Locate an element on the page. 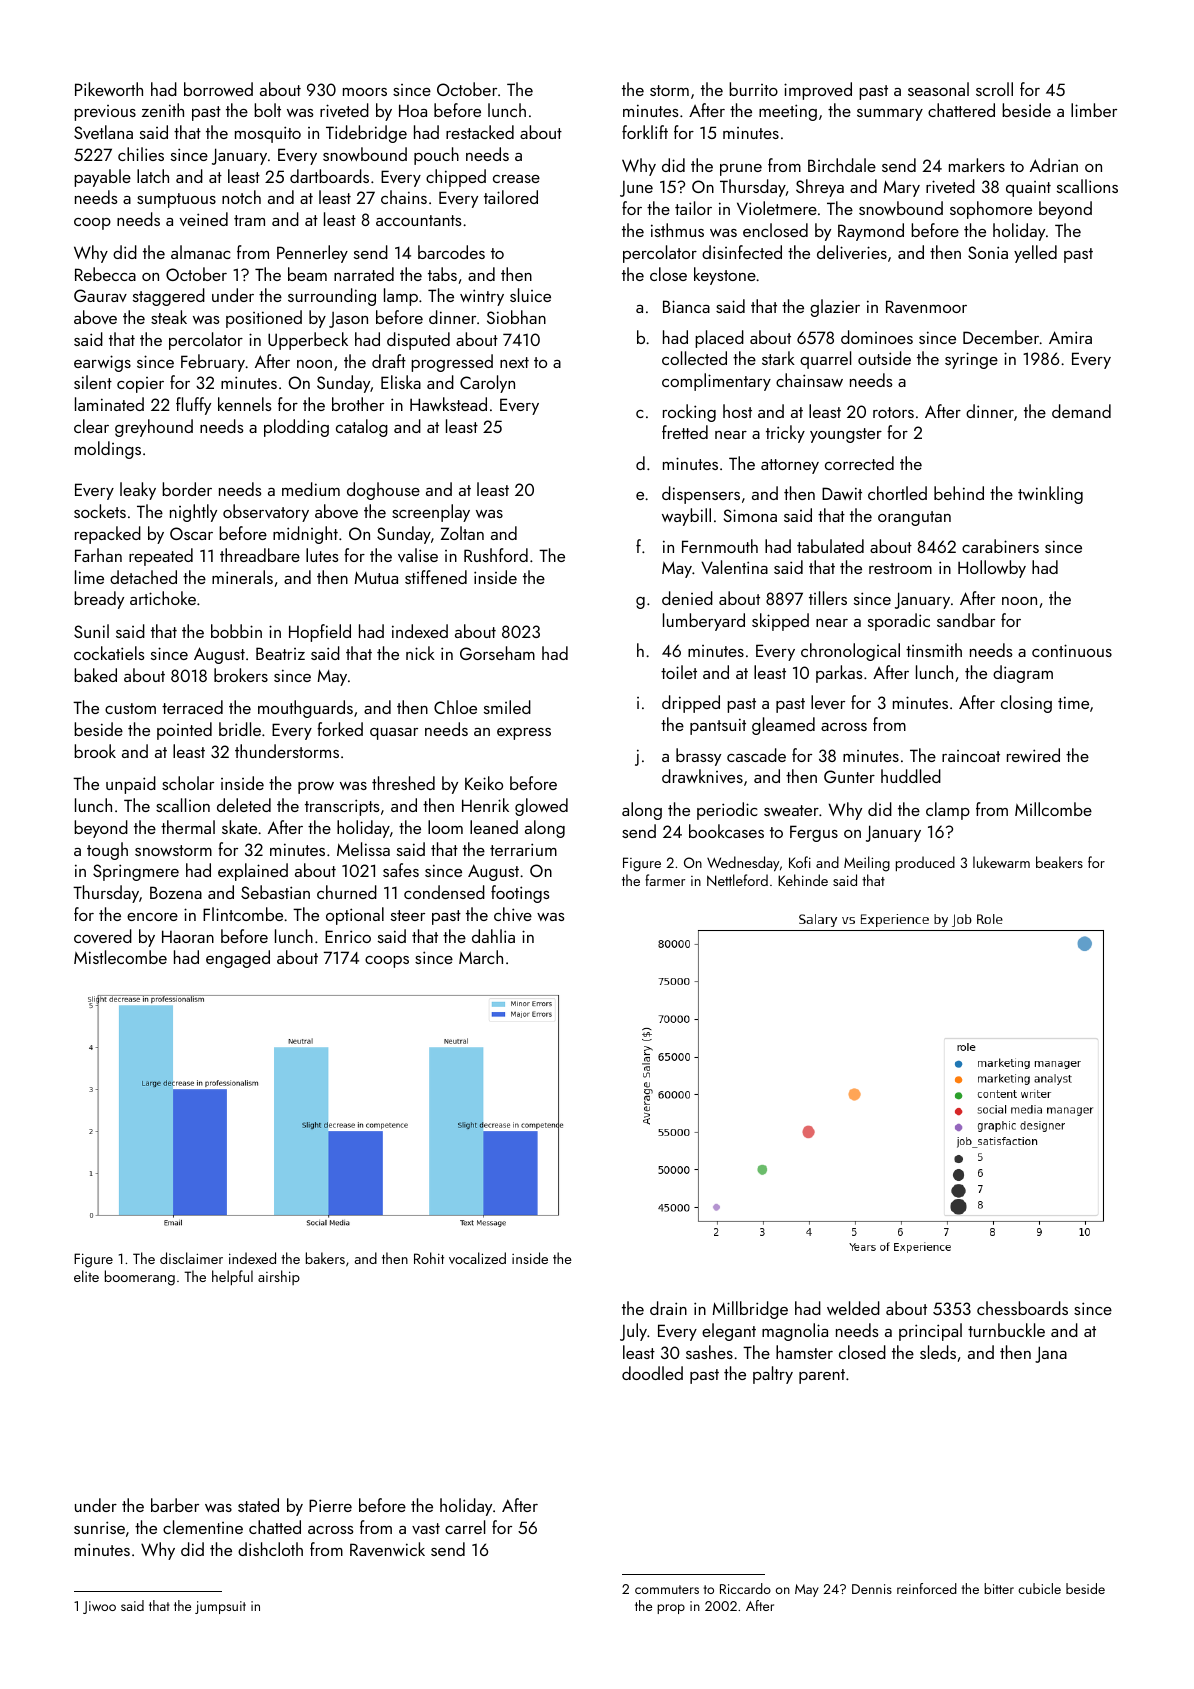  jumpsuit is located at coordinates (220, 1607).
